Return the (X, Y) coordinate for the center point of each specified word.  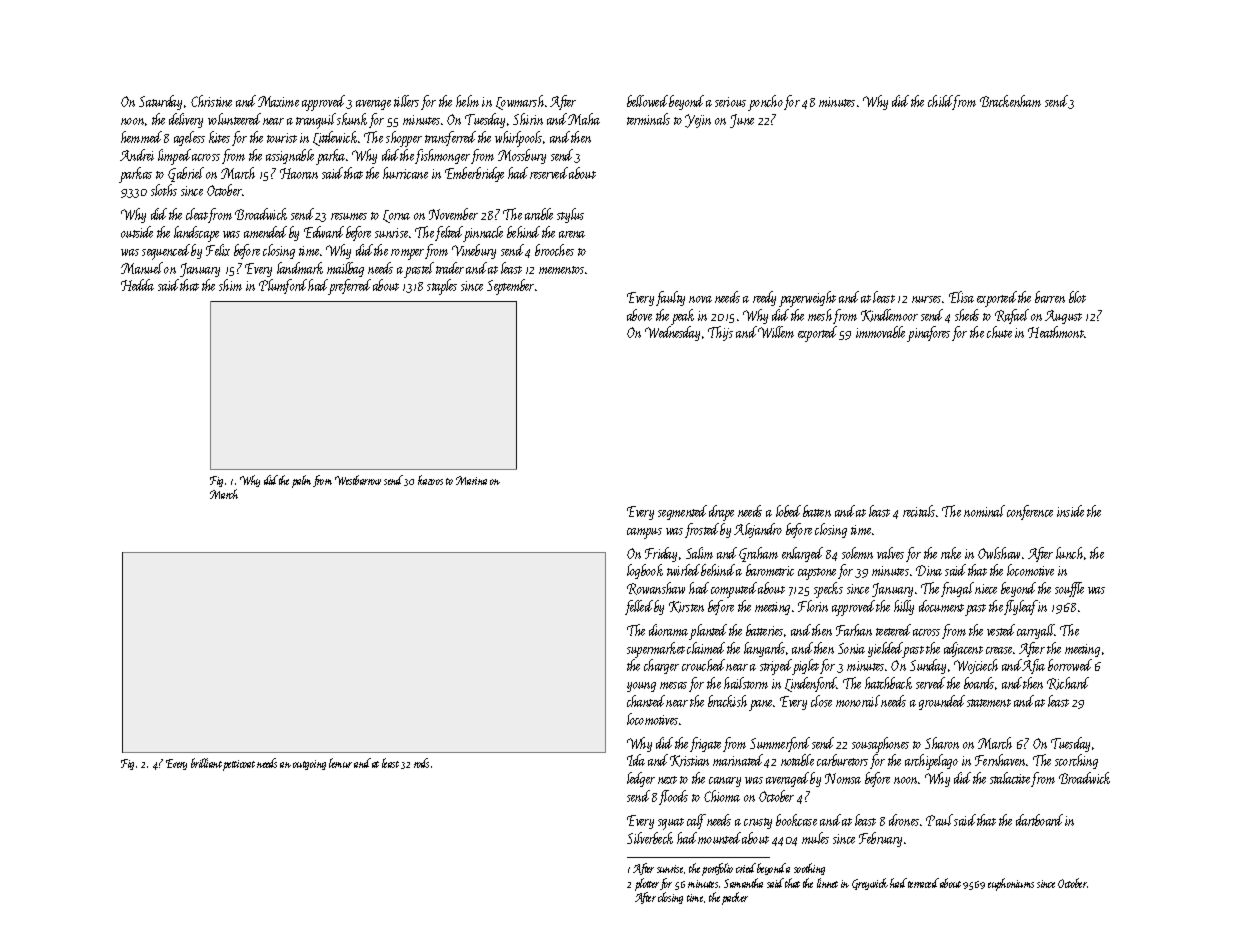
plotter (647, 884)
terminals (648, 119)
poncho (765, 103)
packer (735, 898)
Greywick (870, 884)
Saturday (160, 102)
